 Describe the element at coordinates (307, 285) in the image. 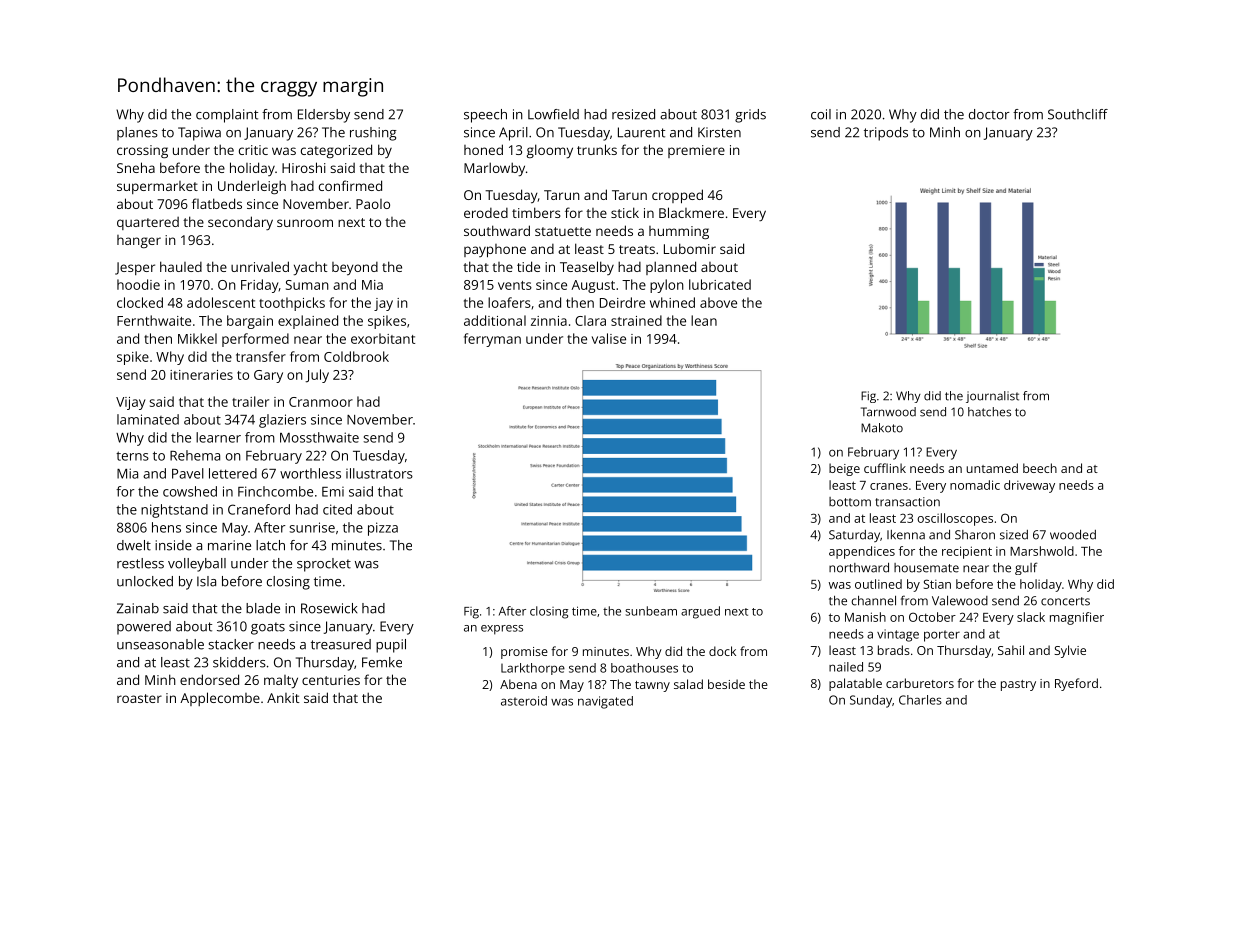

I see `Suman` at that location.
